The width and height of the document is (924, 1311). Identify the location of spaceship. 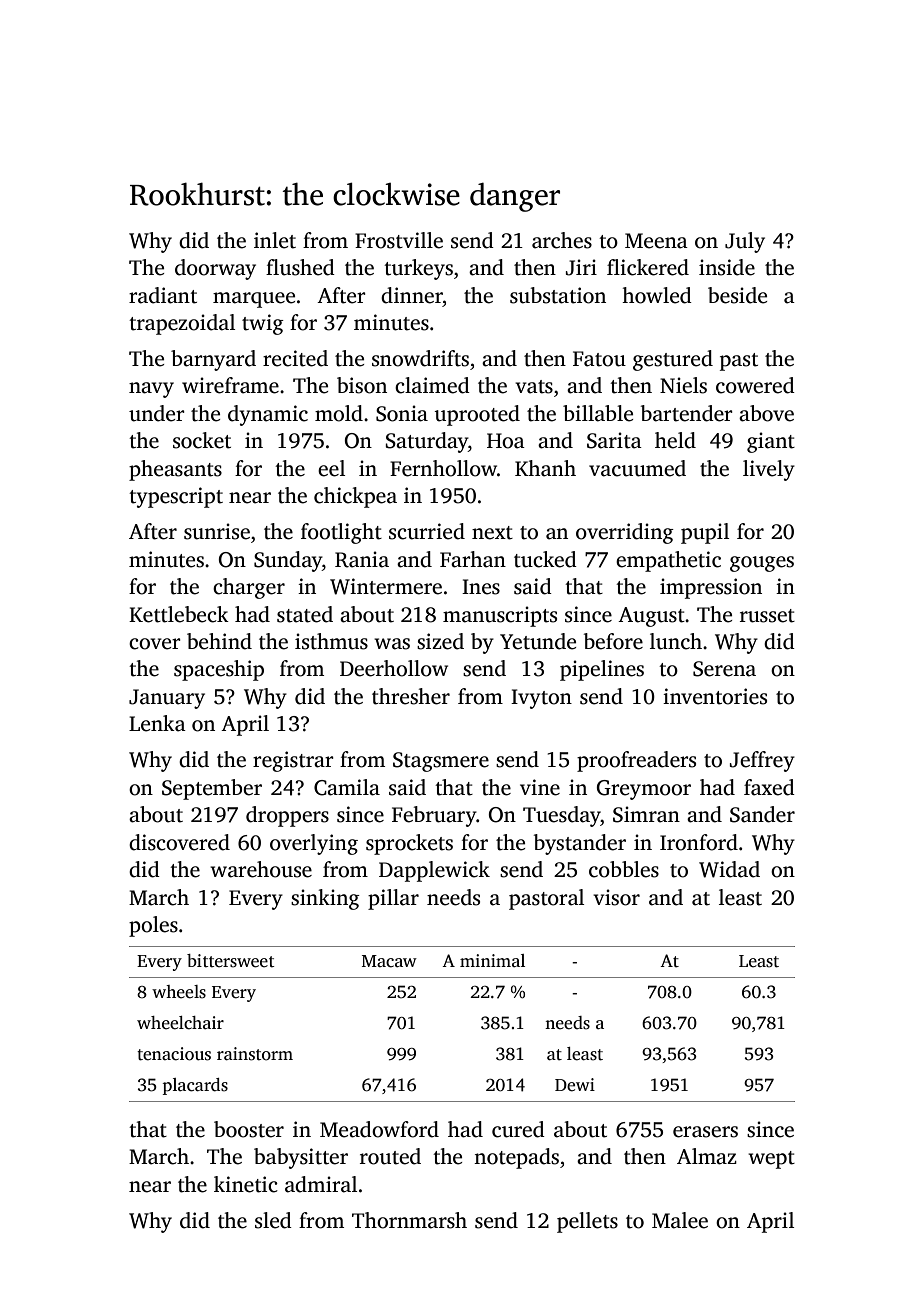
(219, 670).
